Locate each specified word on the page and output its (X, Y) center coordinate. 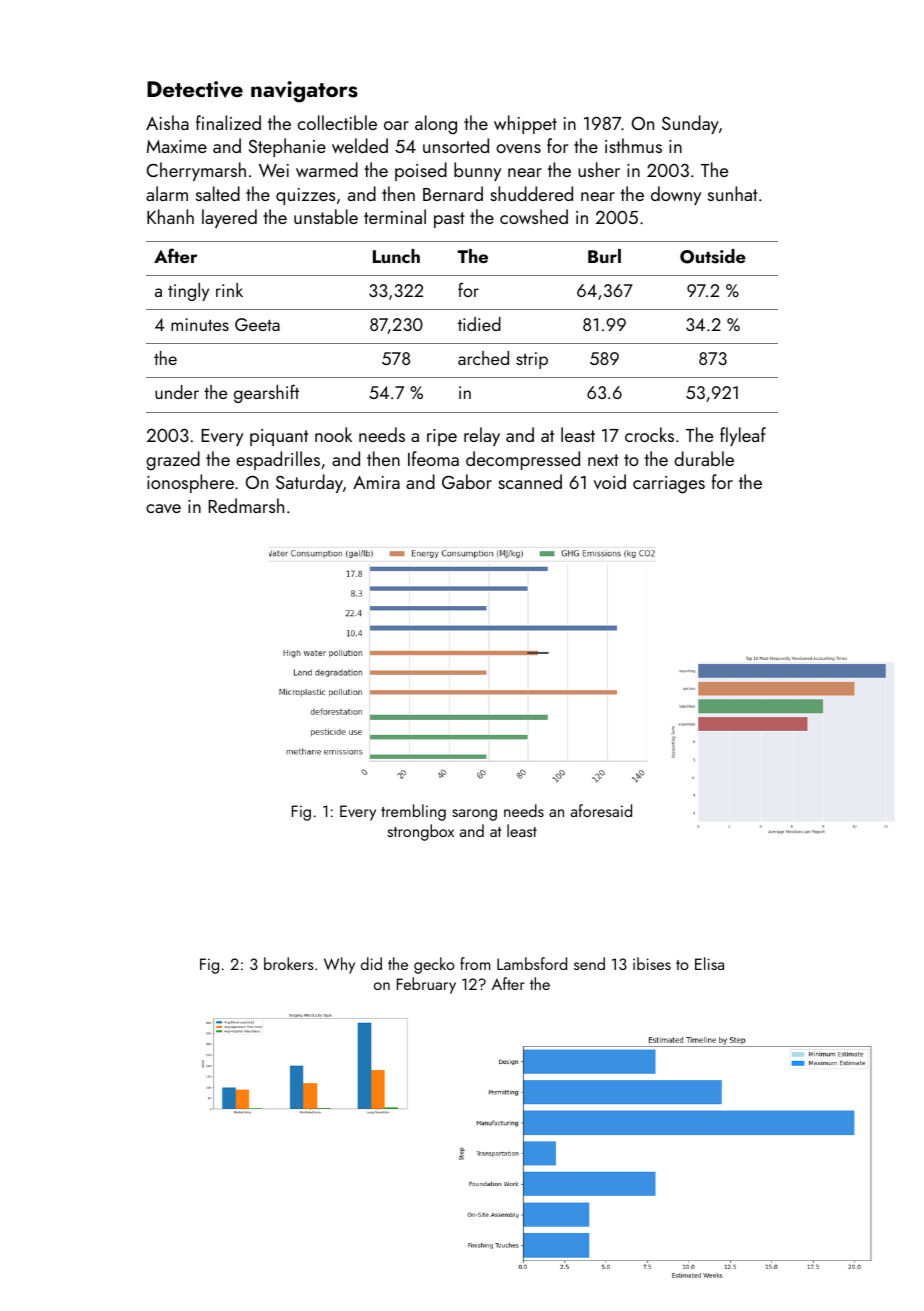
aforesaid (601, 810)
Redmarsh (246, 505)
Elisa (709, 963)
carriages (669, 485)
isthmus (633, 145)
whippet (525, 124)
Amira (376, 482)
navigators (304, 92)
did (371, 963)
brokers (289, 963)
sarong (474, 815)
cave (163, 508)
